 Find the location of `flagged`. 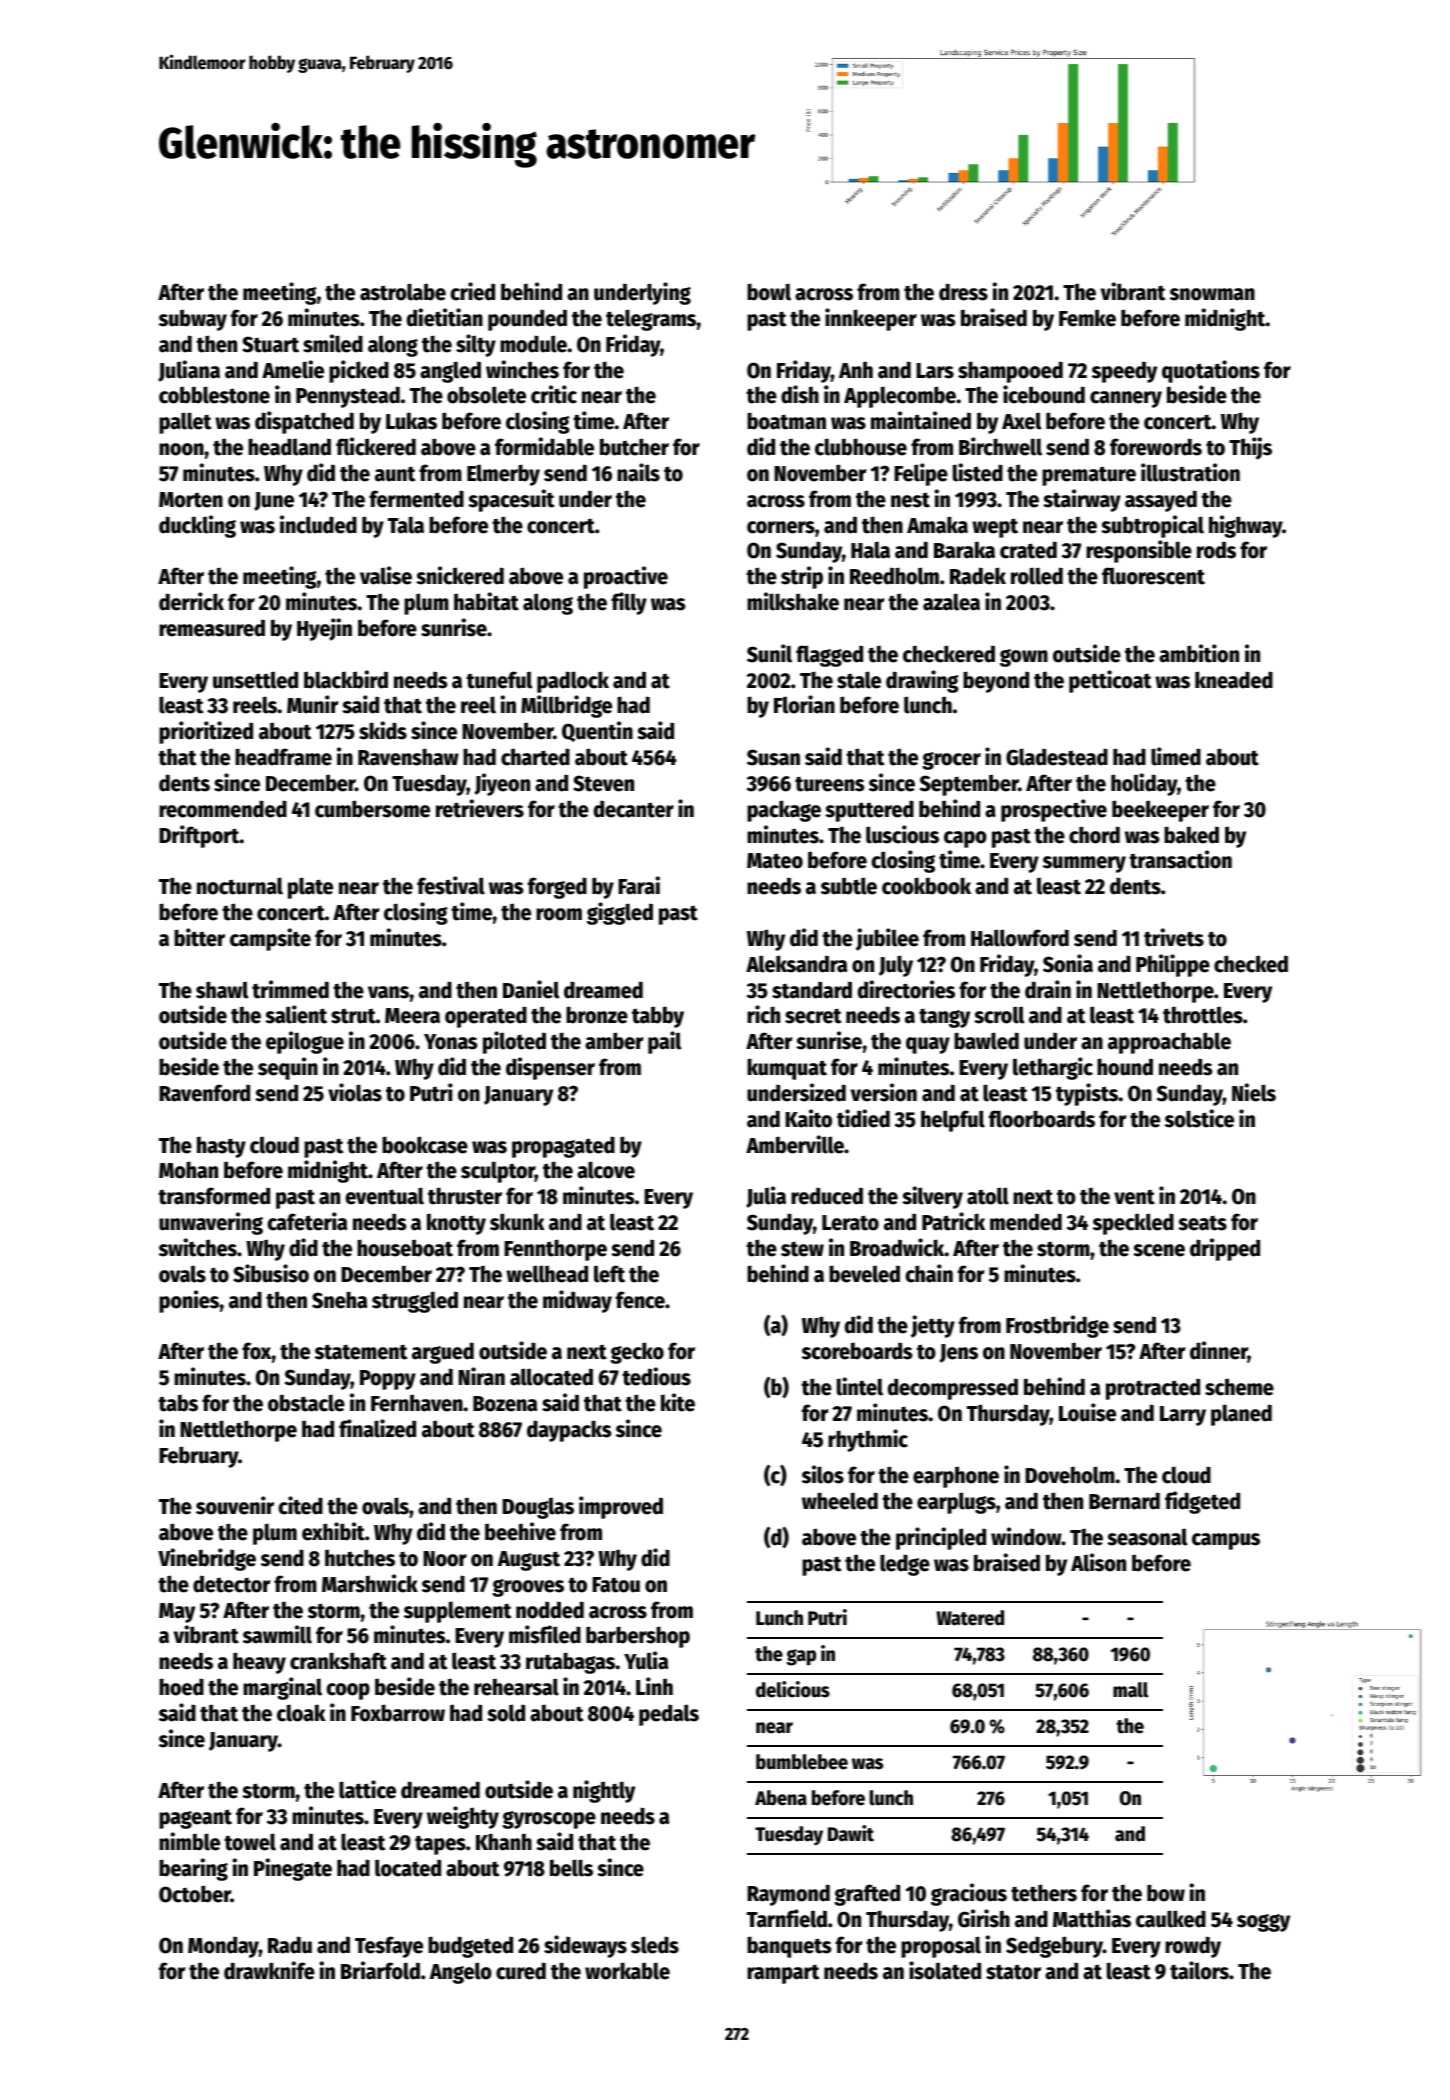

flagged is located at coordinates (829, 656).
